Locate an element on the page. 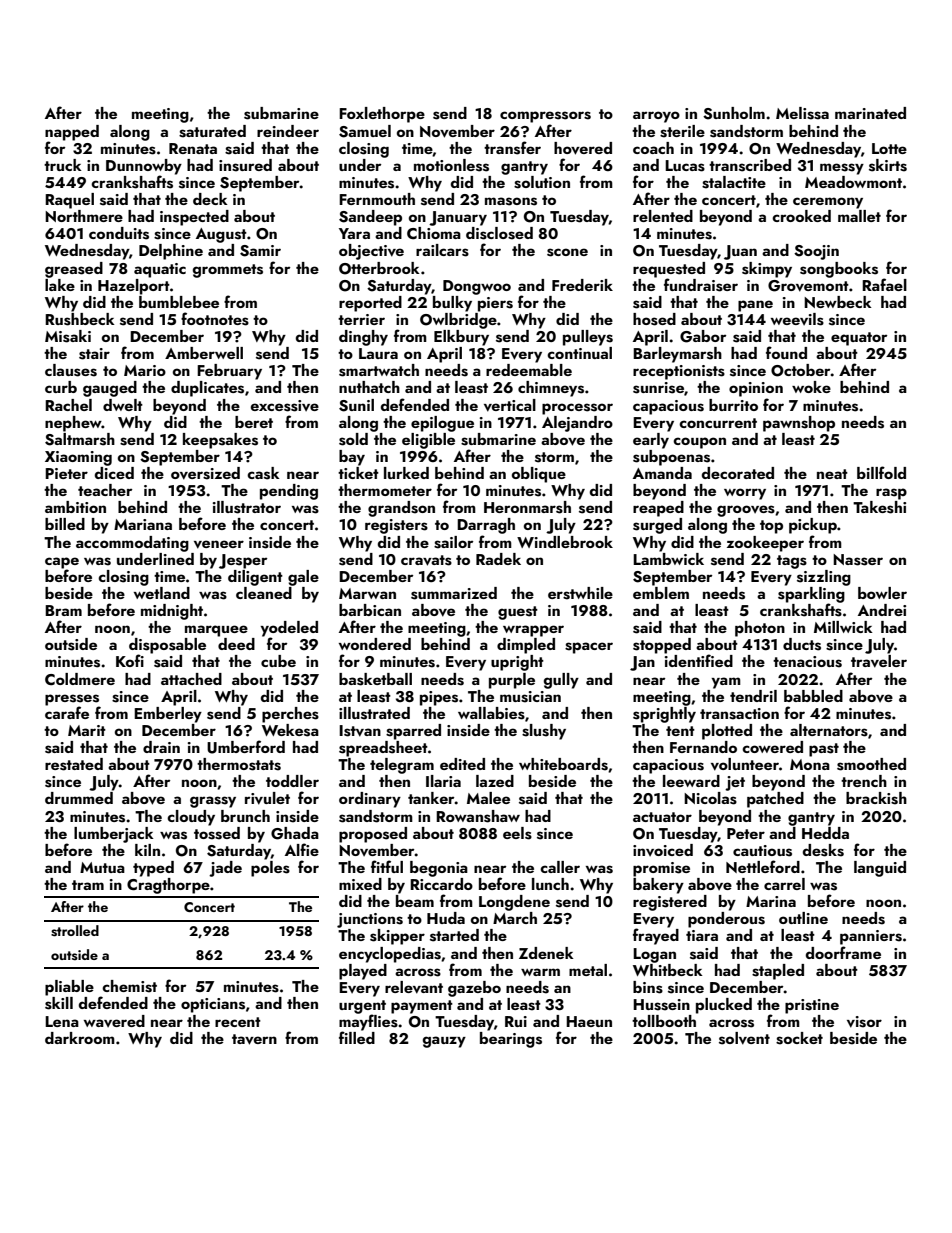 The height and width of the image is (1233, 952). Istvan is located at coordinates (360, 731).
